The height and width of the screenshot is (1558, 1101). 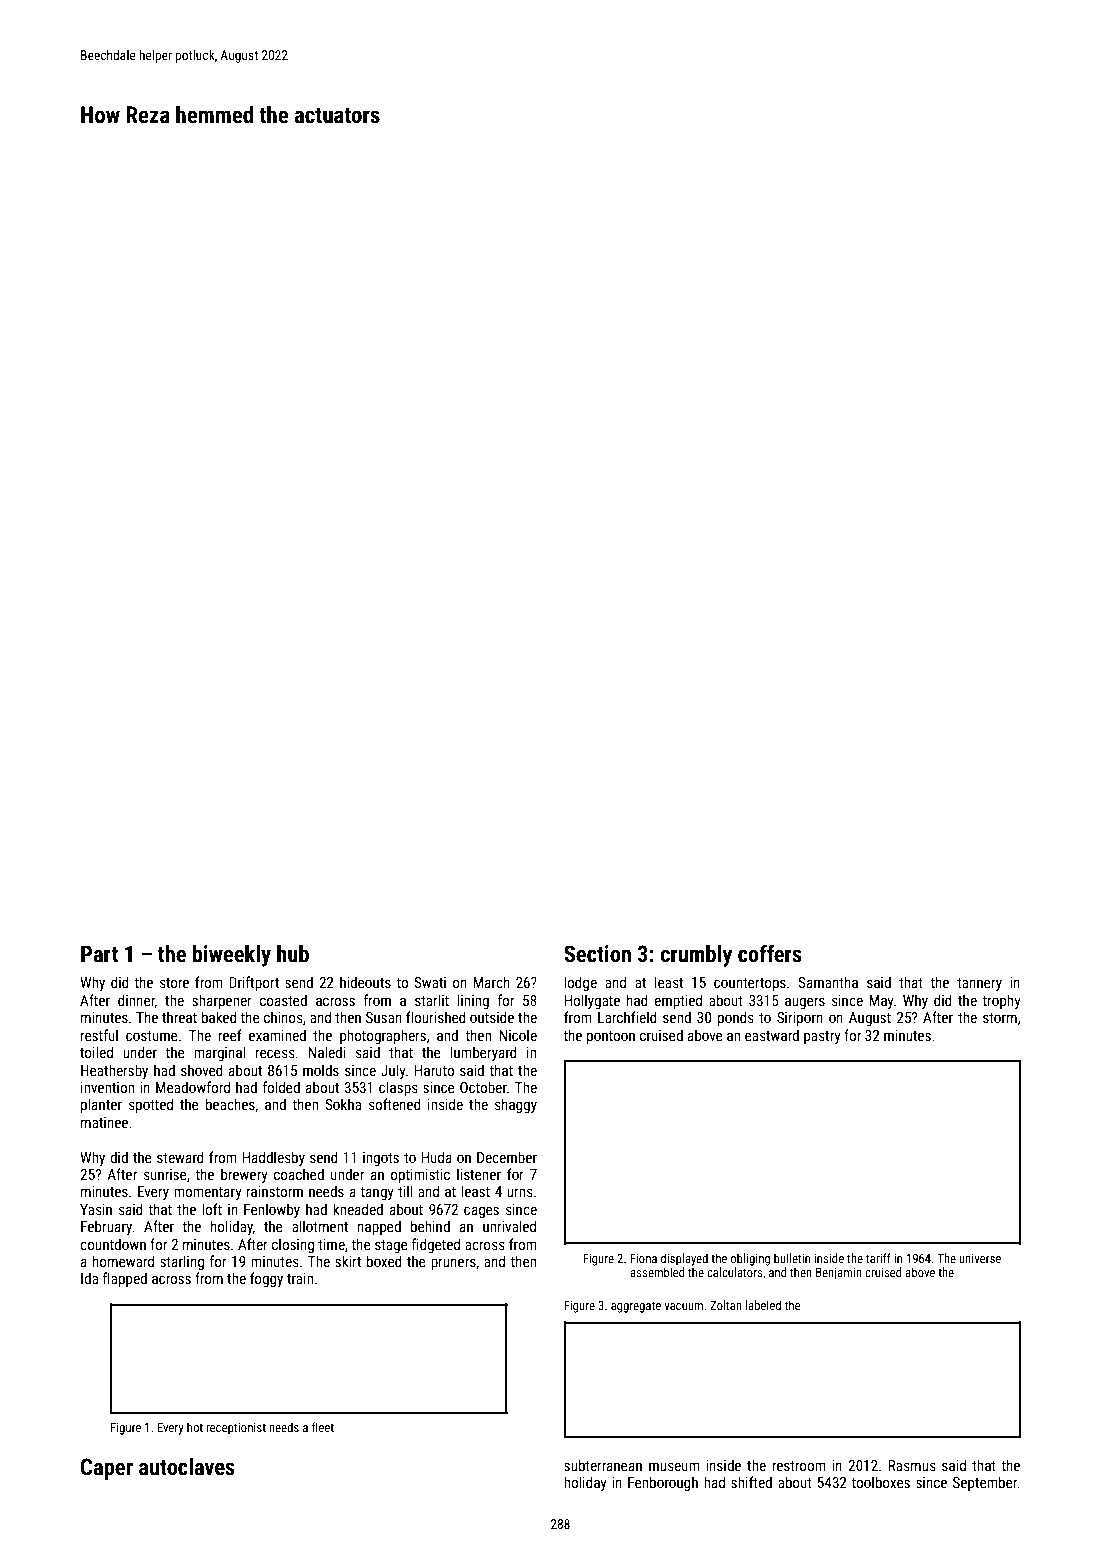 What do you see at coordinates (822, 1037) in the screenshot?
I see `pastry` at bounding box center [822, 1037].
